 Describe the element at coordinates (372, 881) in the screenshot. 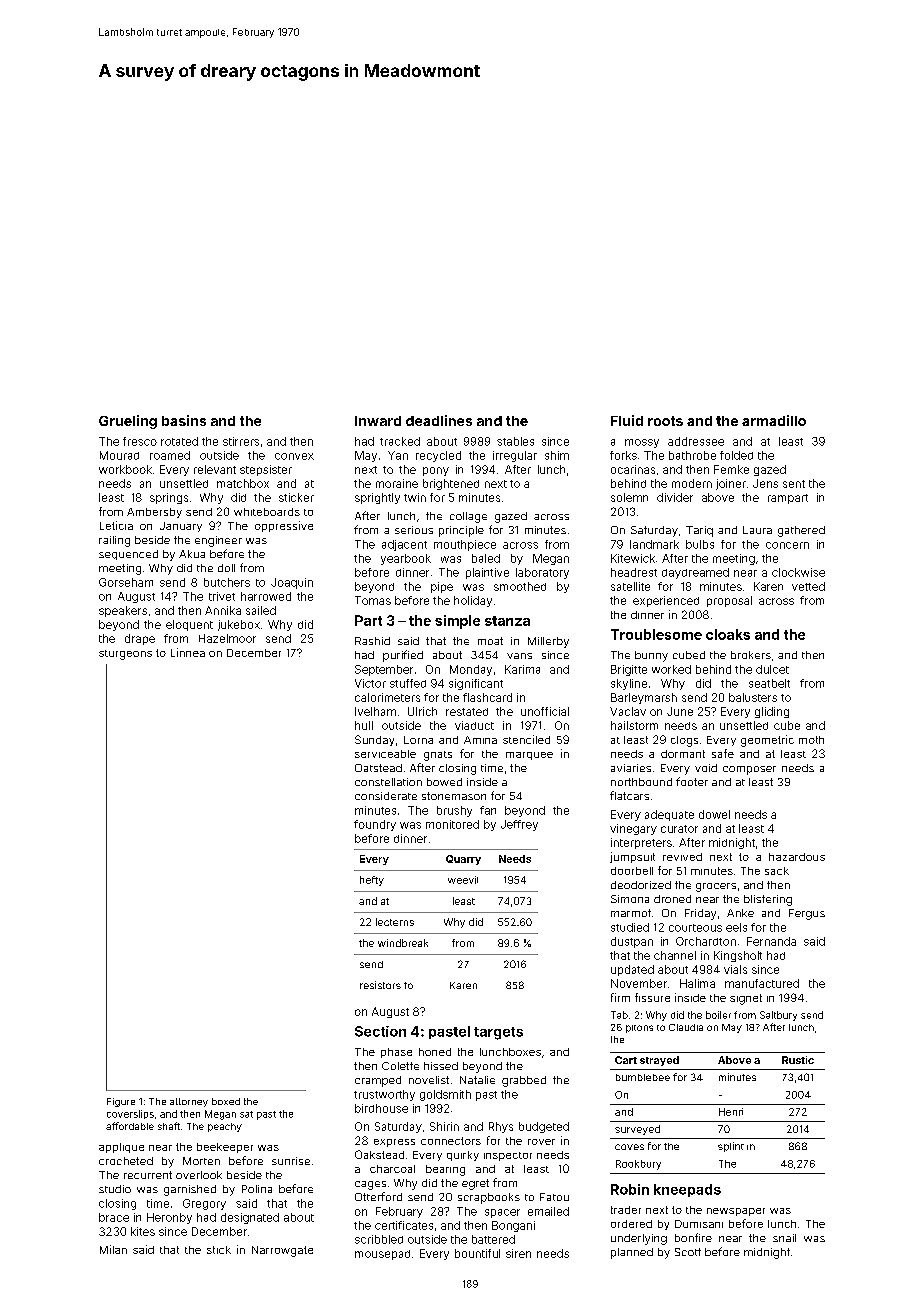

I see `hefty` at that location.
